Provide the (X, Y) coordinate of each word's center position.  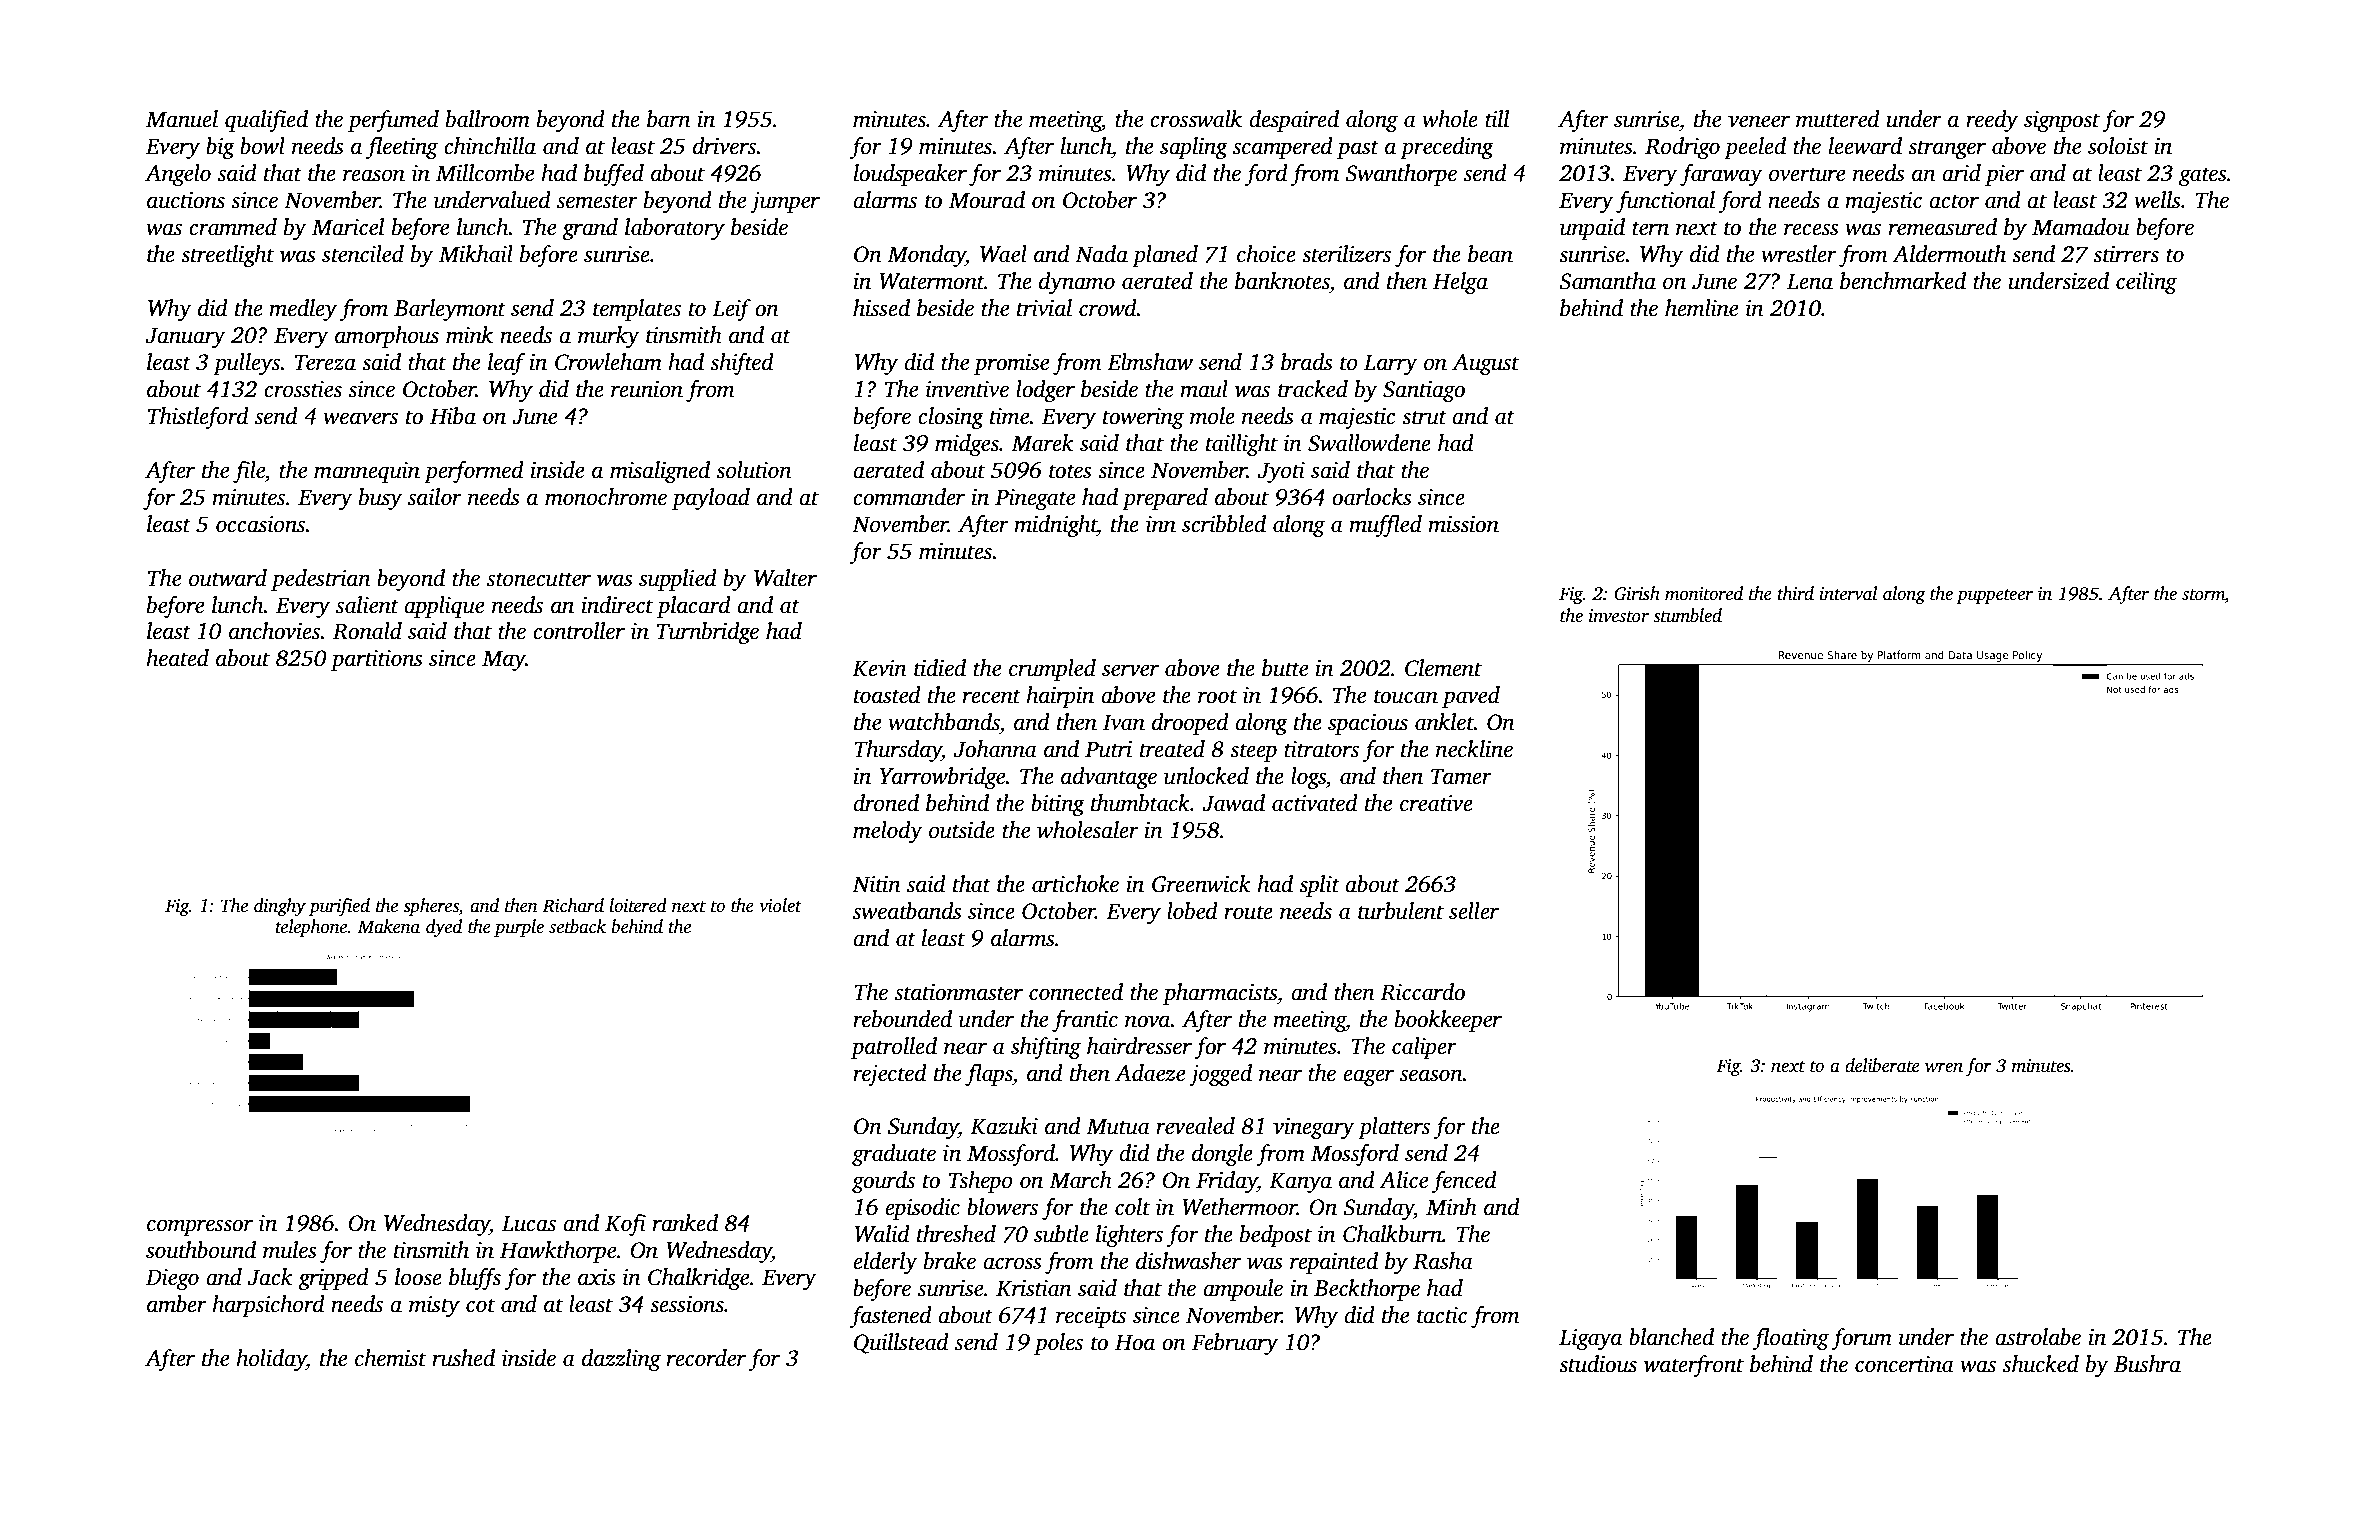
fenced (1464, 1182)
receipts (1091, 1317)
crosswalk (1196, 119)
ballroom (488, 119)
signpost (2062, 121)
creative (1436, 803)
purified (339, 907)
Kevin (879, 668)
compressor (200, 1227)
